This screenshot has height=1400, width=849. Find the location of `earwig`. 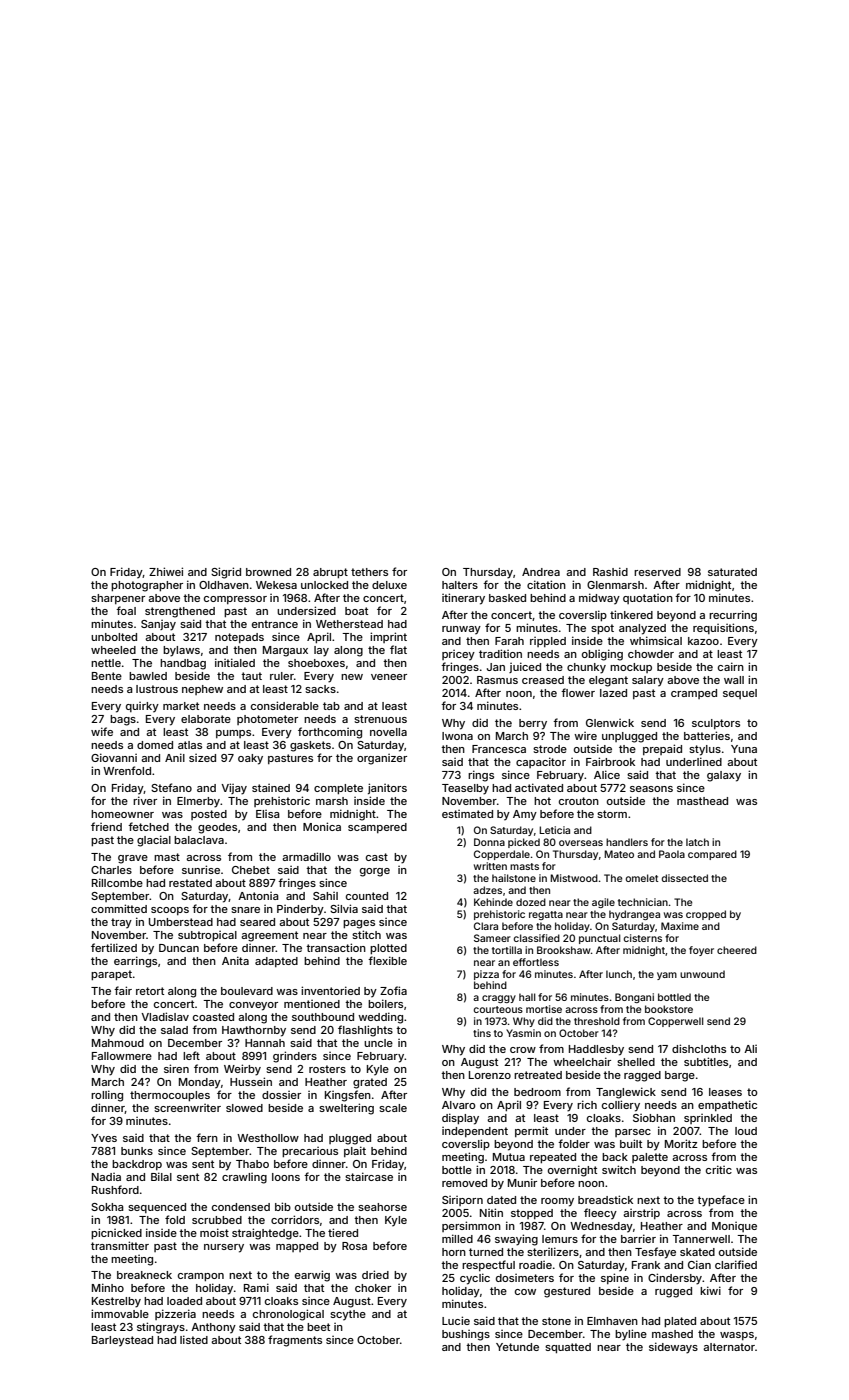

earwig is located at coordinates (312, 1276).
